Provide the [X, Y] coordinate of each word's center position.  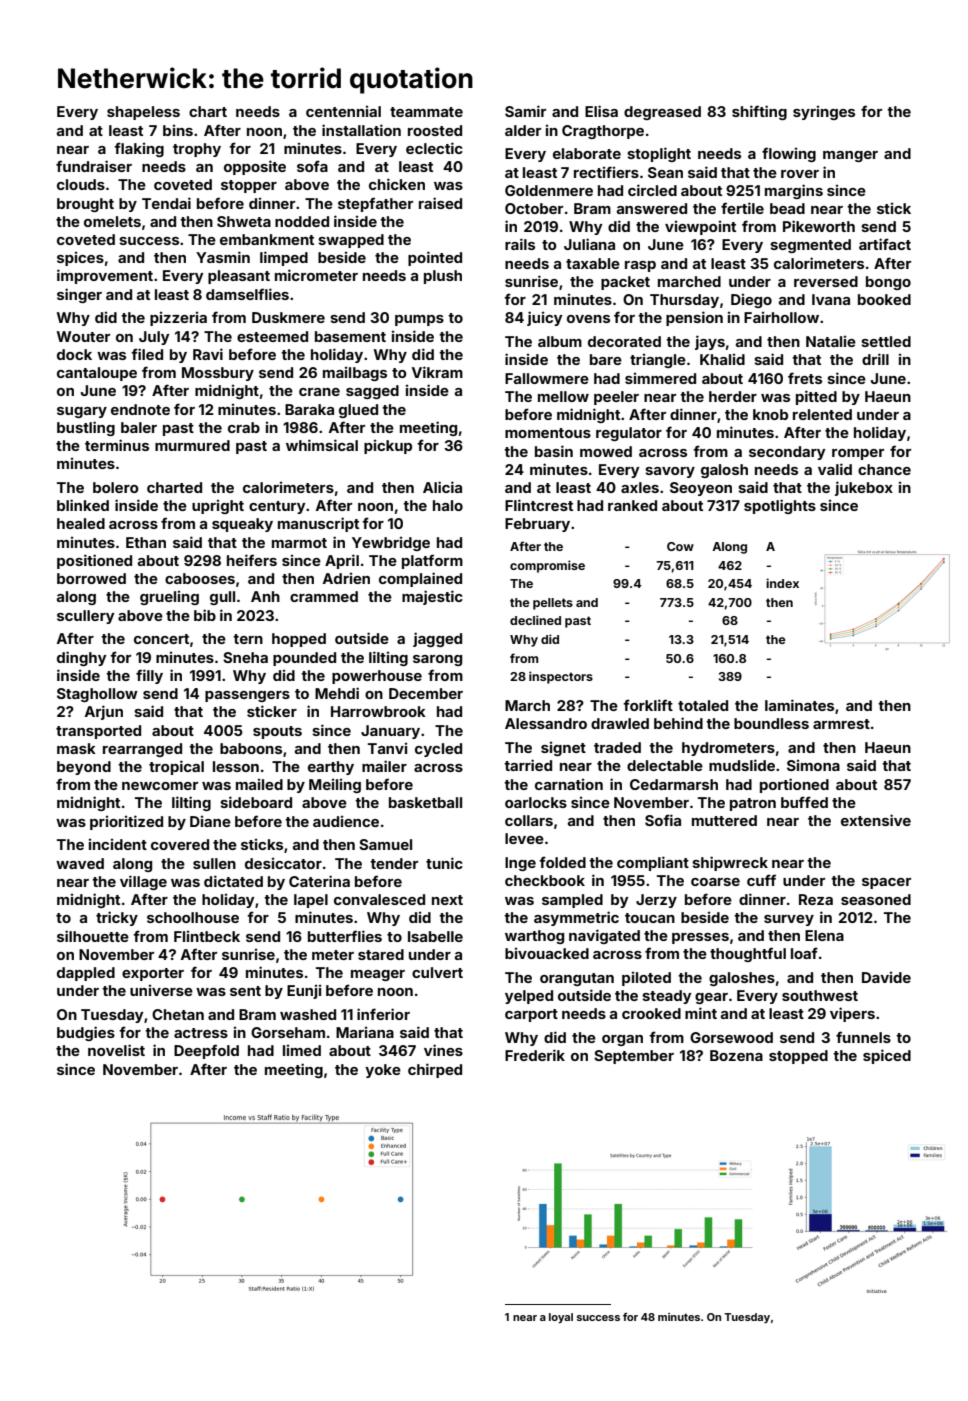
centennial [343, 111]
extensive [876, 820]
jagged [437, 639]
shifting [759, 112]
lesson [236, 766]
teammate [426, 112]
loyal [561, 1318]
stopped [798, 1057]
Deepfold [206, 1051]
